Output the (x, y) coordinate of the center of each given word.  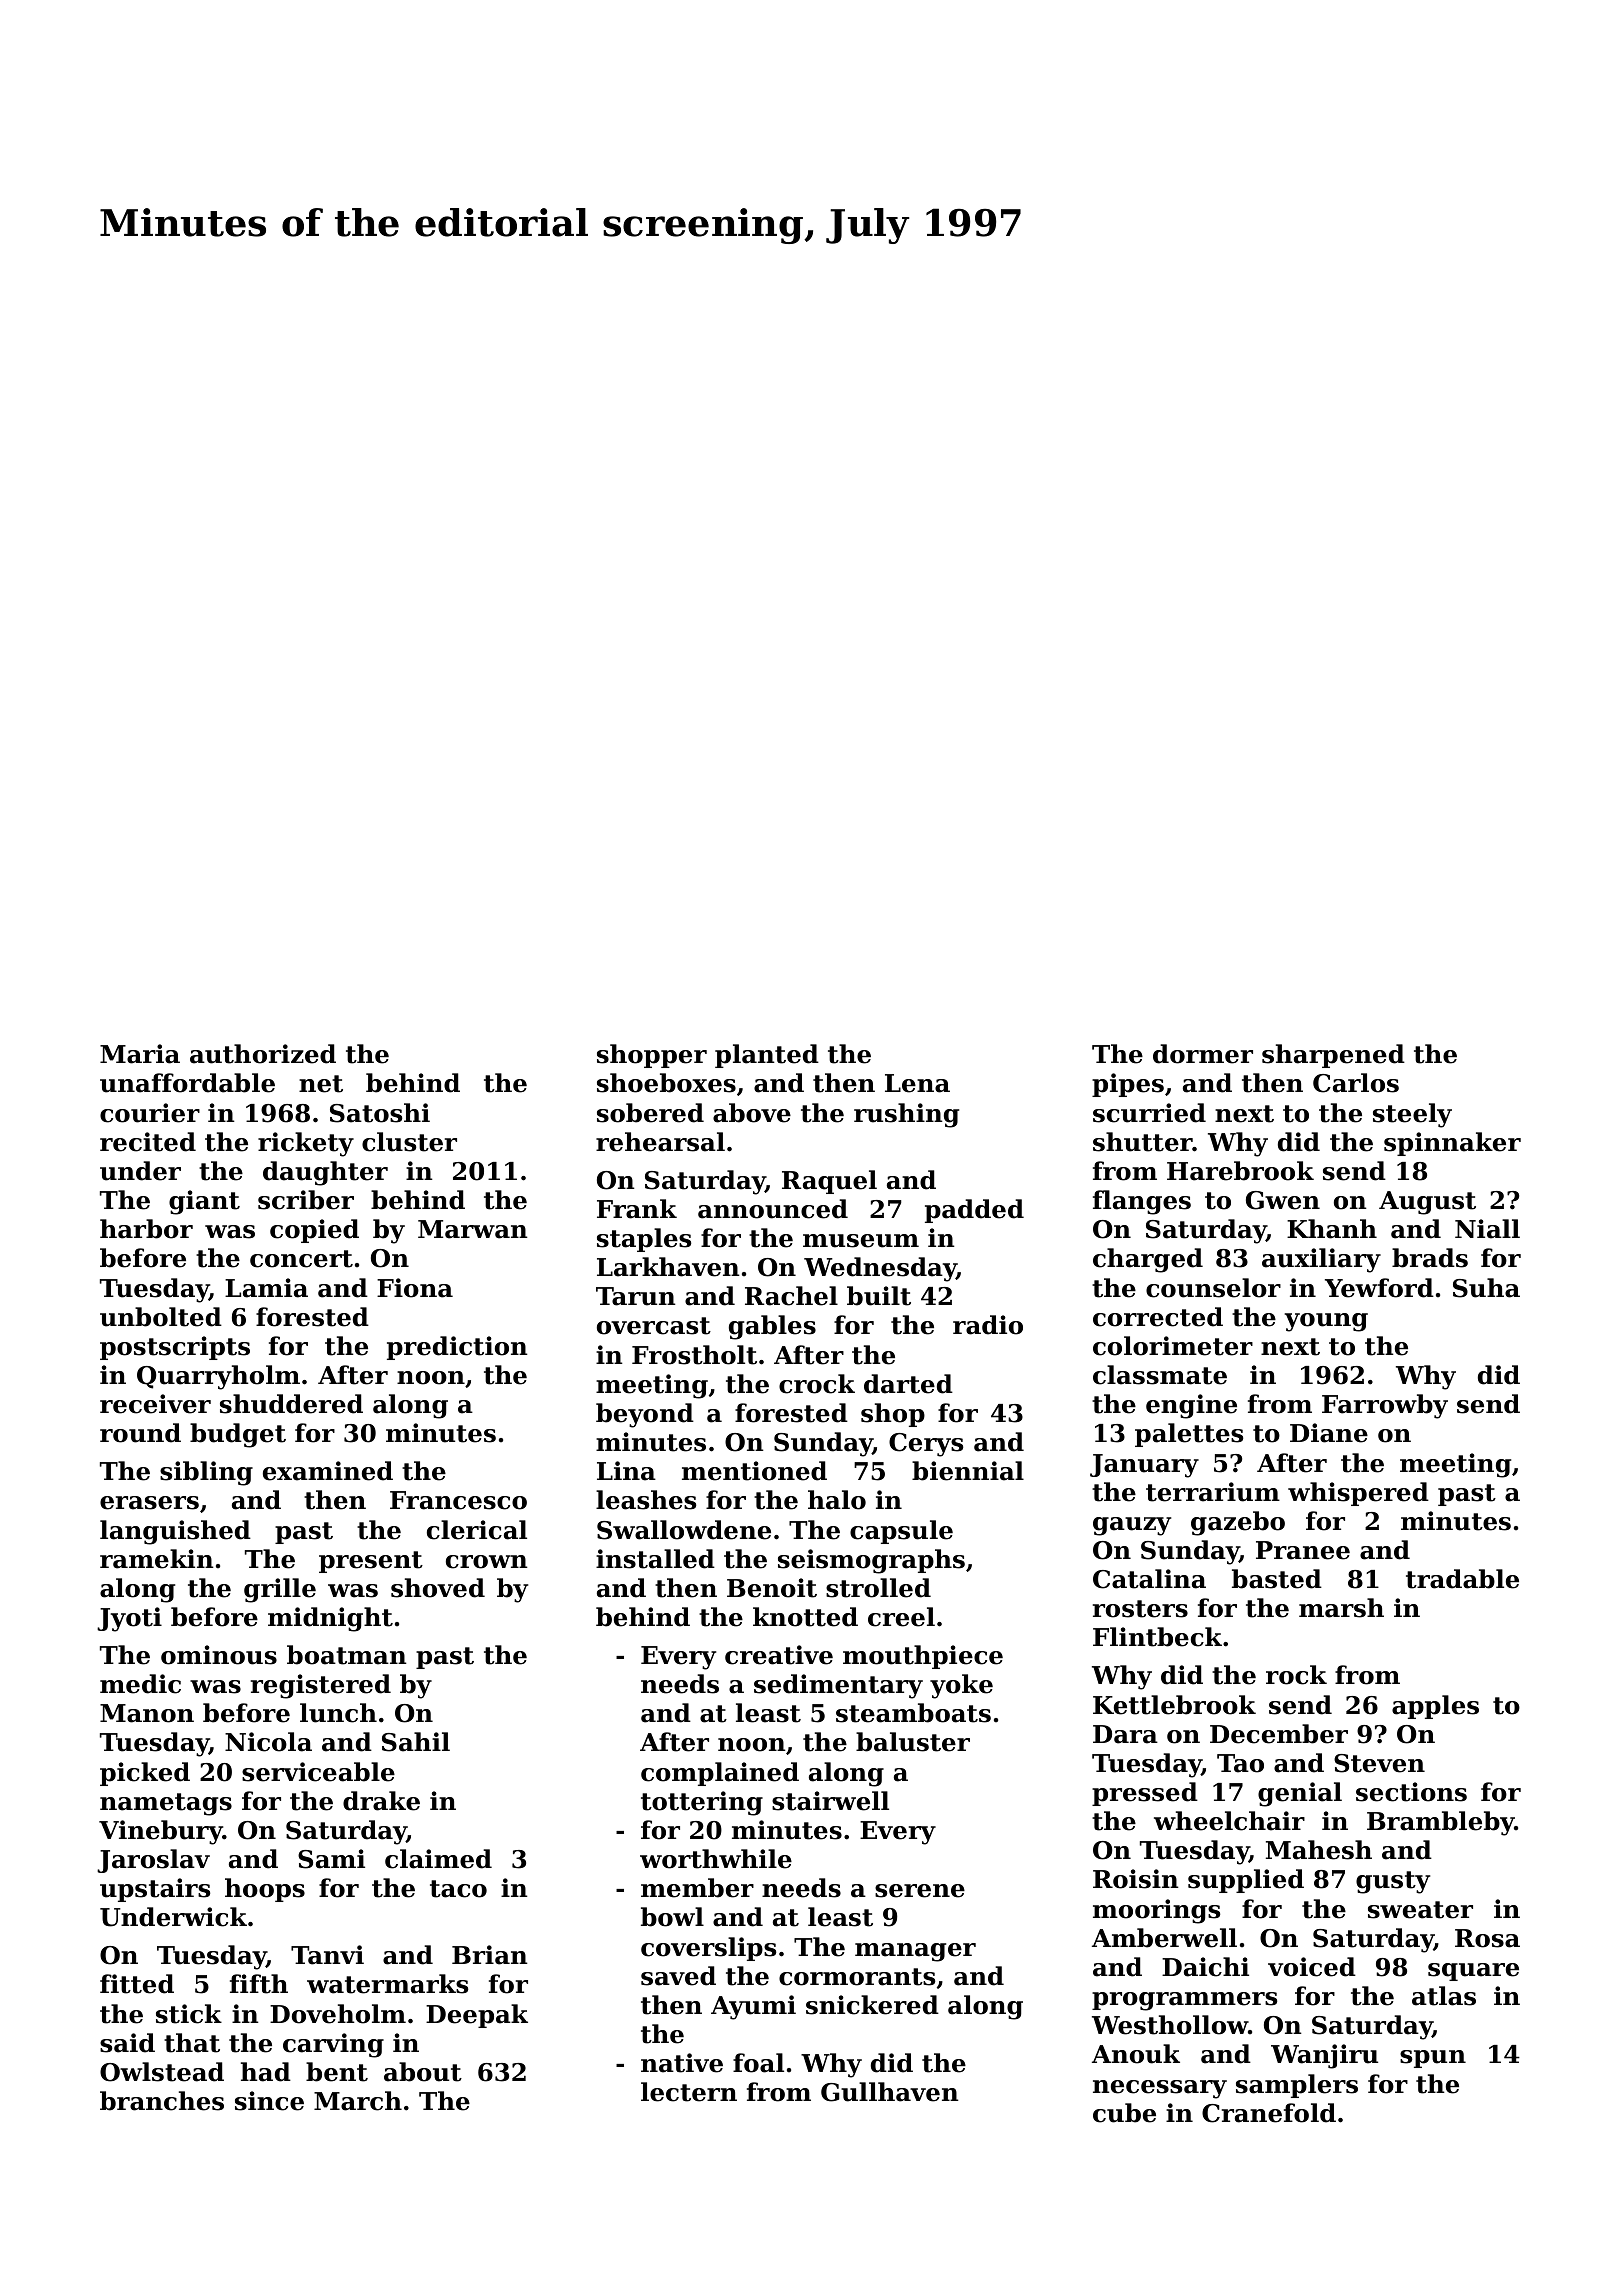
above (752, 1113)
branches (162, 2101)
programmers (1184, 2001)
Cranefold (1269, 2113)
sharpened (1333, 1056)
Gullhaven (890, 2092)
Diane (1329, 1433)
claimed (438, 1859)
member (697, 1888)
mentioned (754, 1471)
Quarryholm (218, 1377)
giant (204, 1202)
